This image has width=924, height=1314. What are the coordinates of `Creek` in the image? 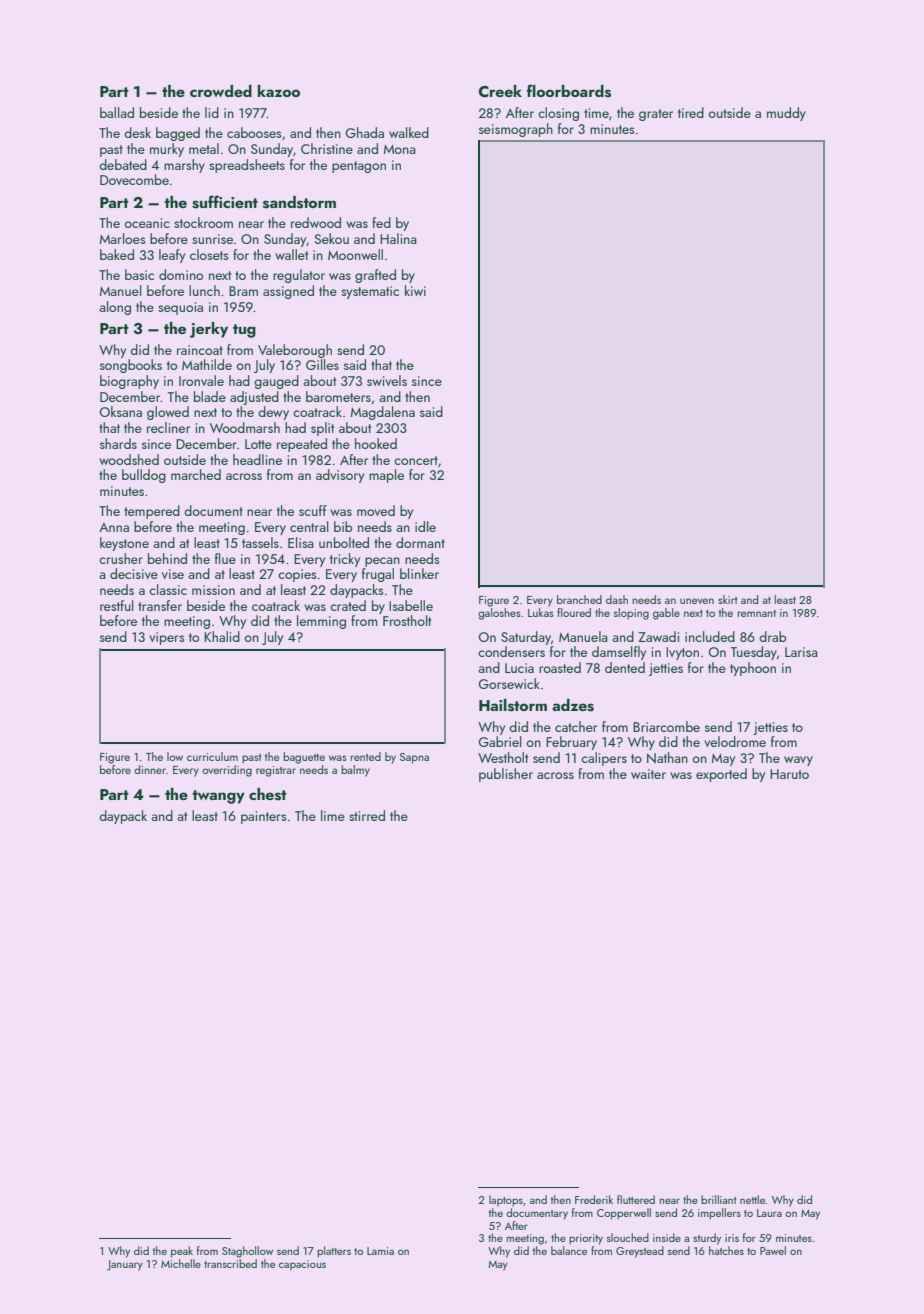 It's located at (500, 91).
